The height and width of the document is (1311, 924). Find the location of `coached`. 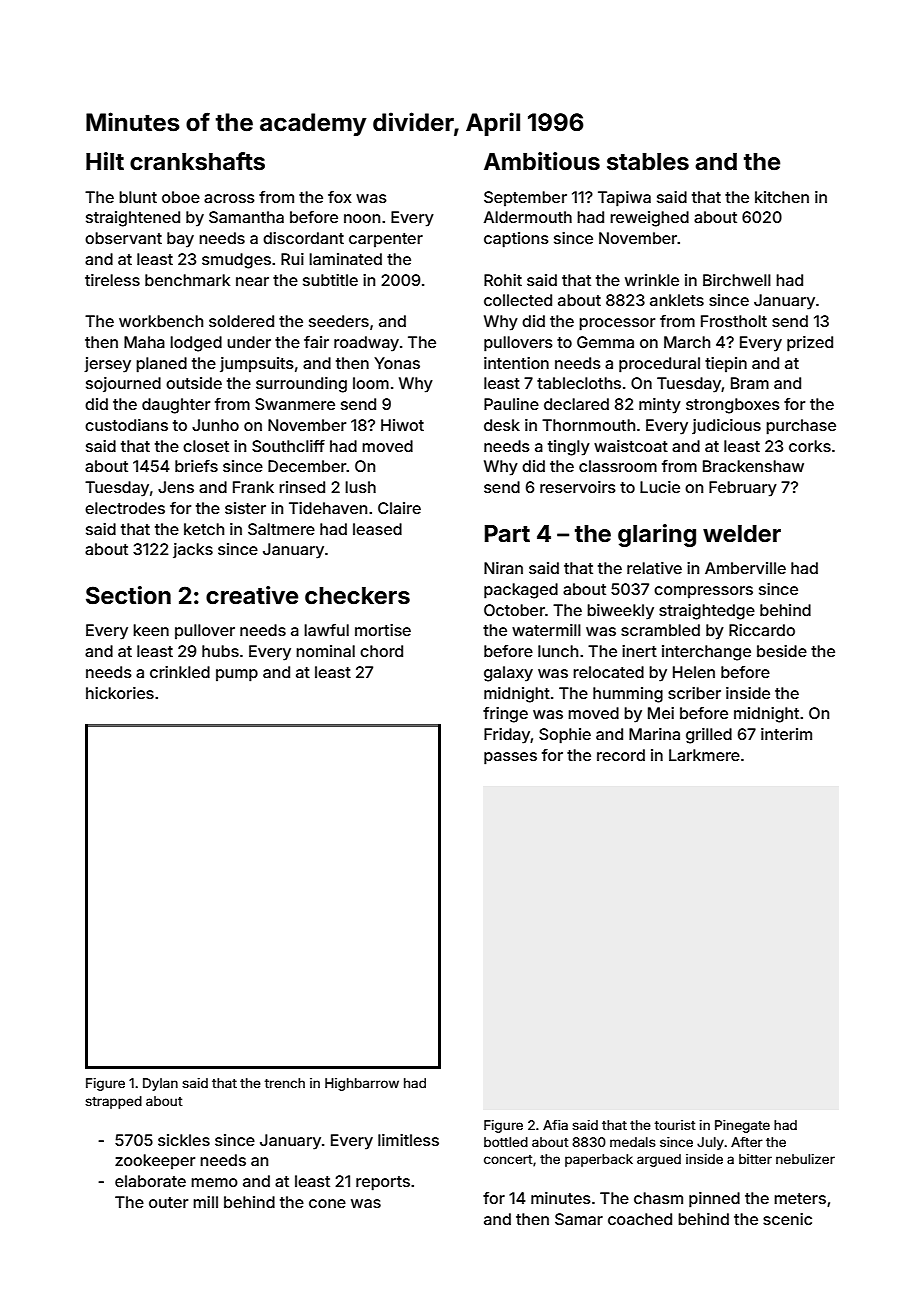

coached is located at coordinates (640, 1219).
